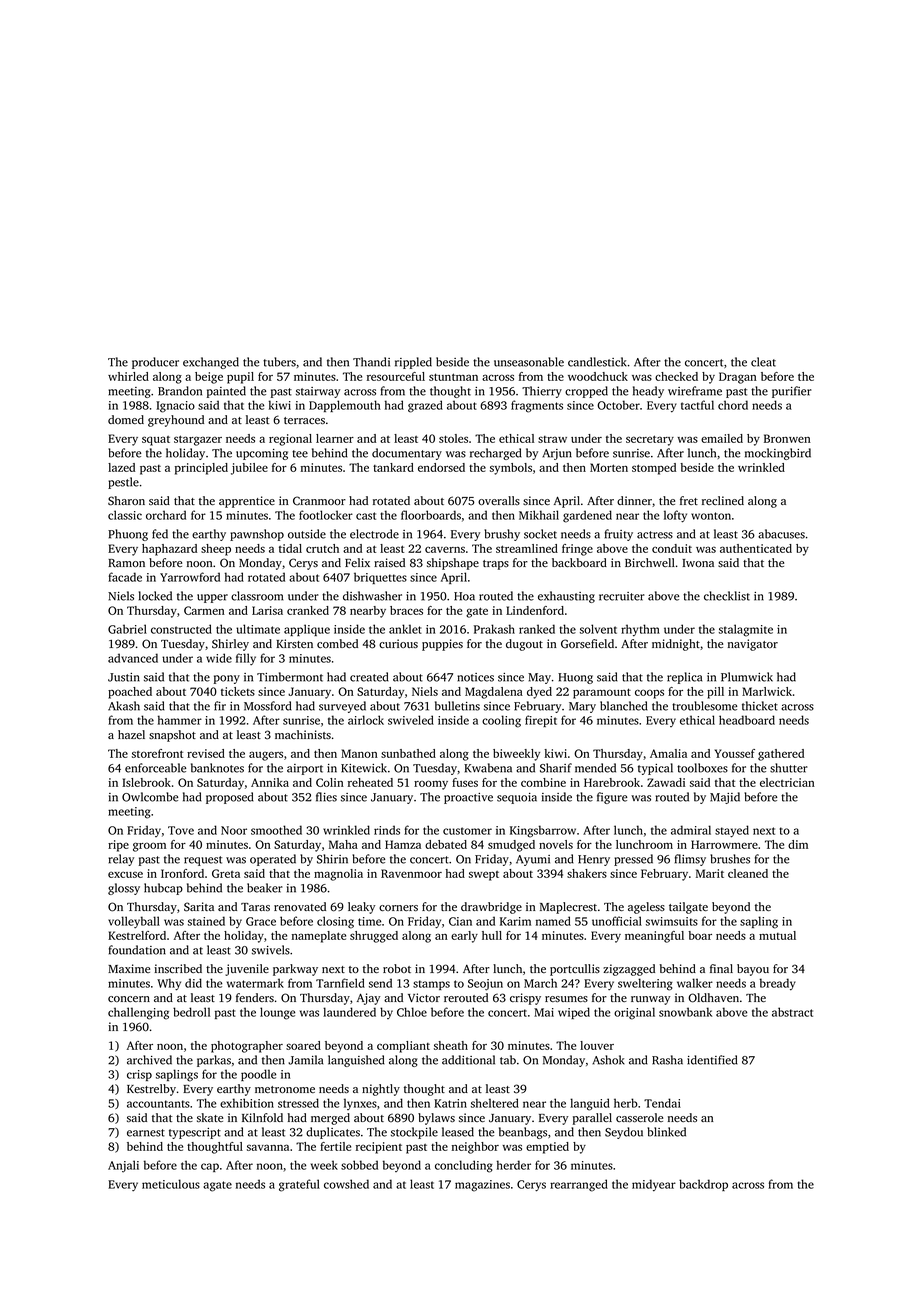 This image has width=924, height=1308. I want to click on rippled, so click(413, 363).
